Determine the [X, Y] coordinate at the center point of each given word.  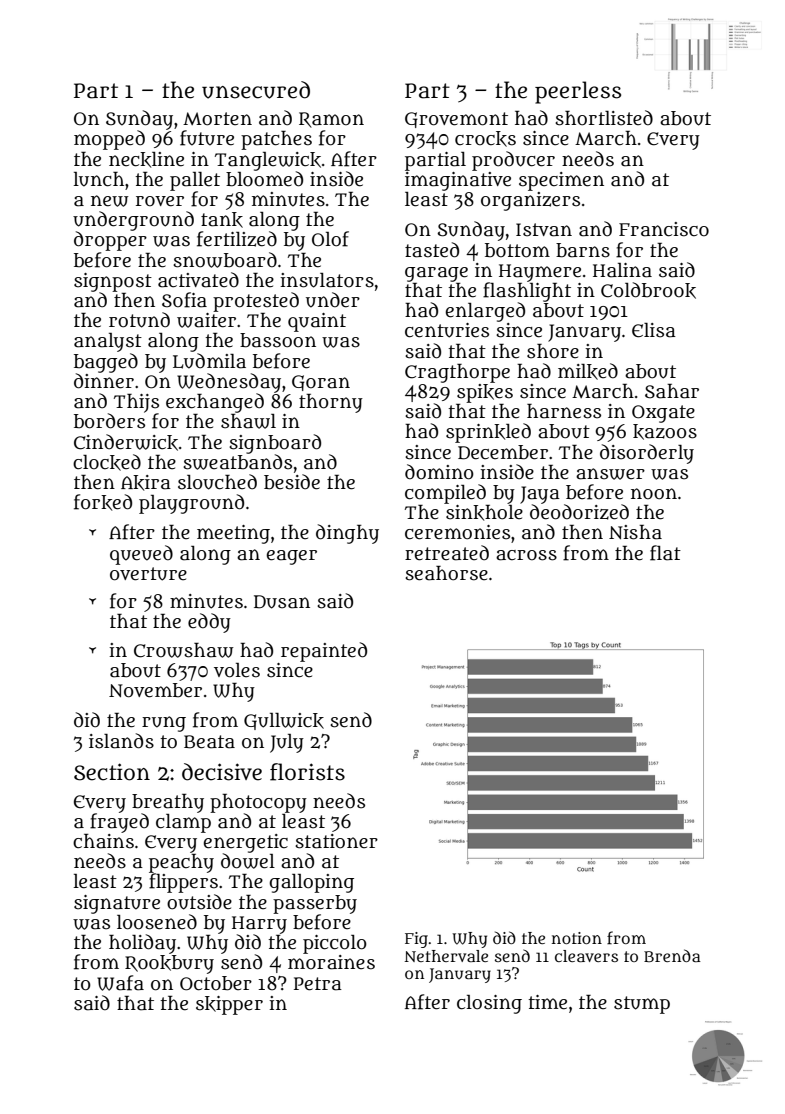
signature [117, 904]
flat [665, 553]
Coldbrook [648, 290]
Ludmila [209, 361]
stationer [336, 841]
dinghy [347, 534]
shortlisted [604, 118]
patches [276, 140]
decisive [222, 772]
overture [148, 574]
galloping [311, 883]
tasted [432, 250]
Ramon [331, 120]
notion [577, 938]
